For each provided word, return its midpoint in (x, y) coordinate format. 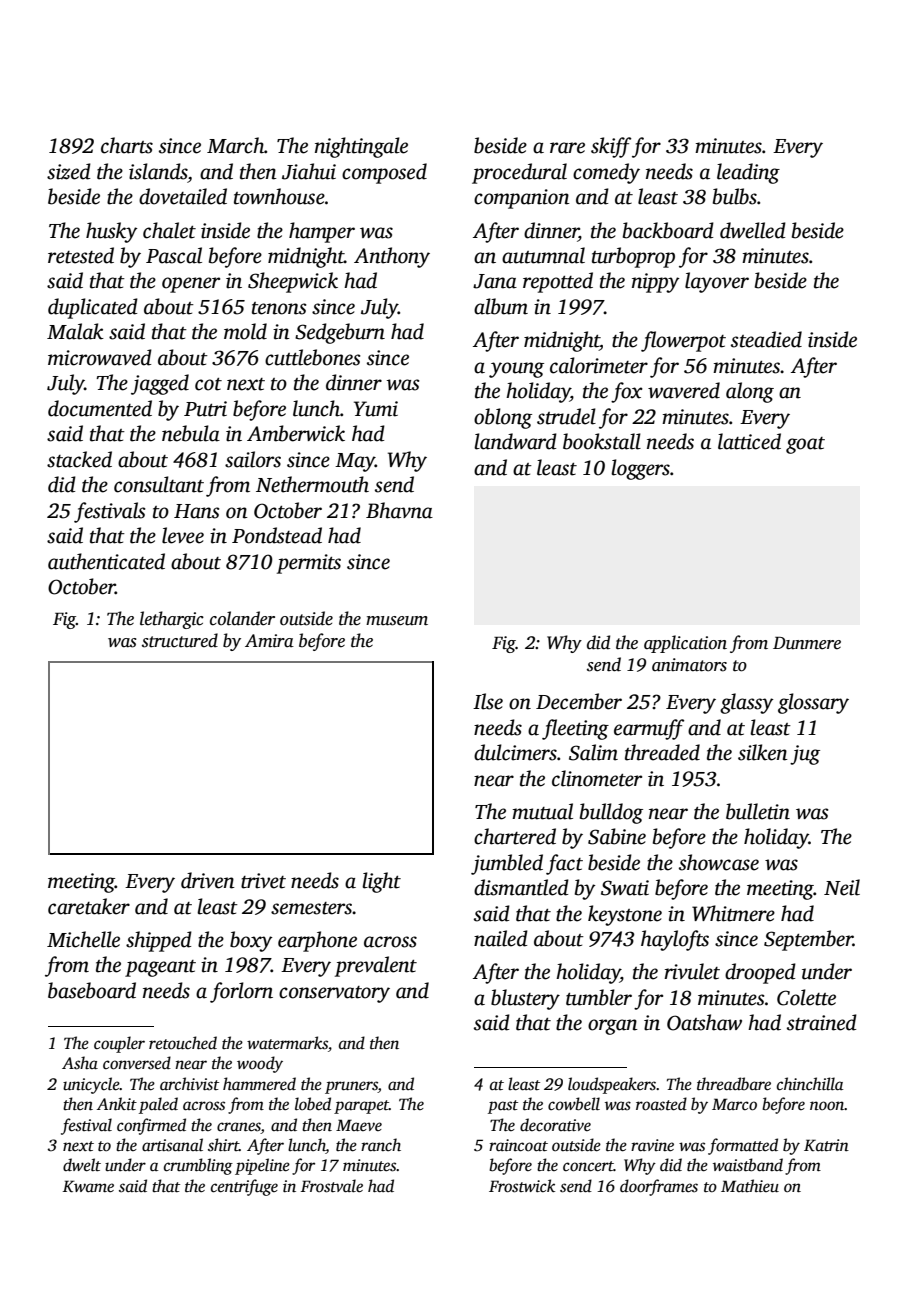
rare (567, 148)
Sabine (617, 836)
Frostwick (522, 1186)
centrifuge (244, 1187)
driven (208, 880)
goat (805, 445)
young (516, 370)
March (236, 145)
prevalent (376, 966)
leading (748, 173)
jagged (160, 384)
